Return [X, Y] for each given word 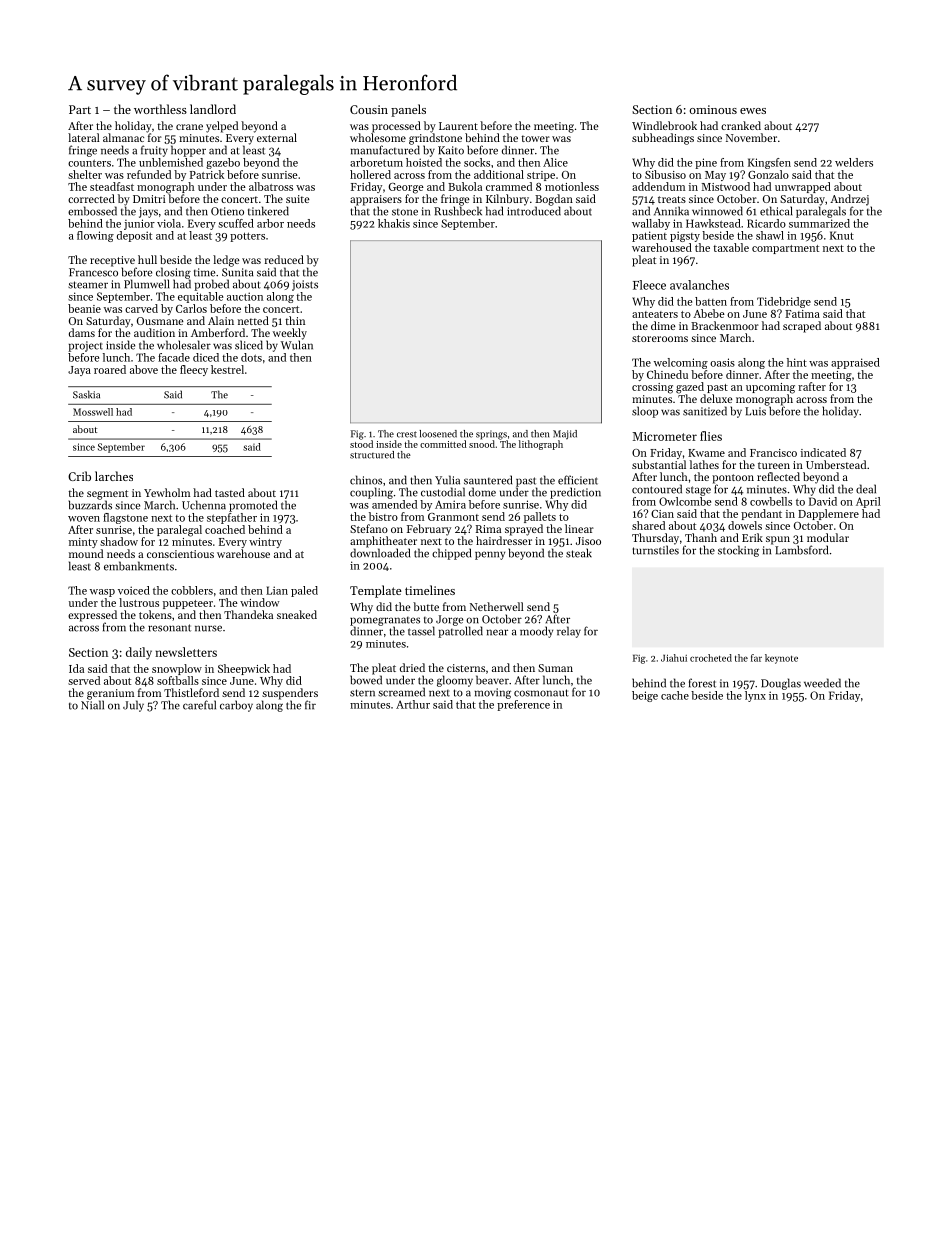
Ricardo [766, 223]
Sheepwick [244, 669]
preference [523, 705]
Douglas [781, 684]
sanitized [705, 411]
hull [147, 259]
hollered [370, 174]
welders [854, 162]
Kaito [451, 150]
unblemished [171, 162]
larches [114, 476]
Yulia [447, 480]
